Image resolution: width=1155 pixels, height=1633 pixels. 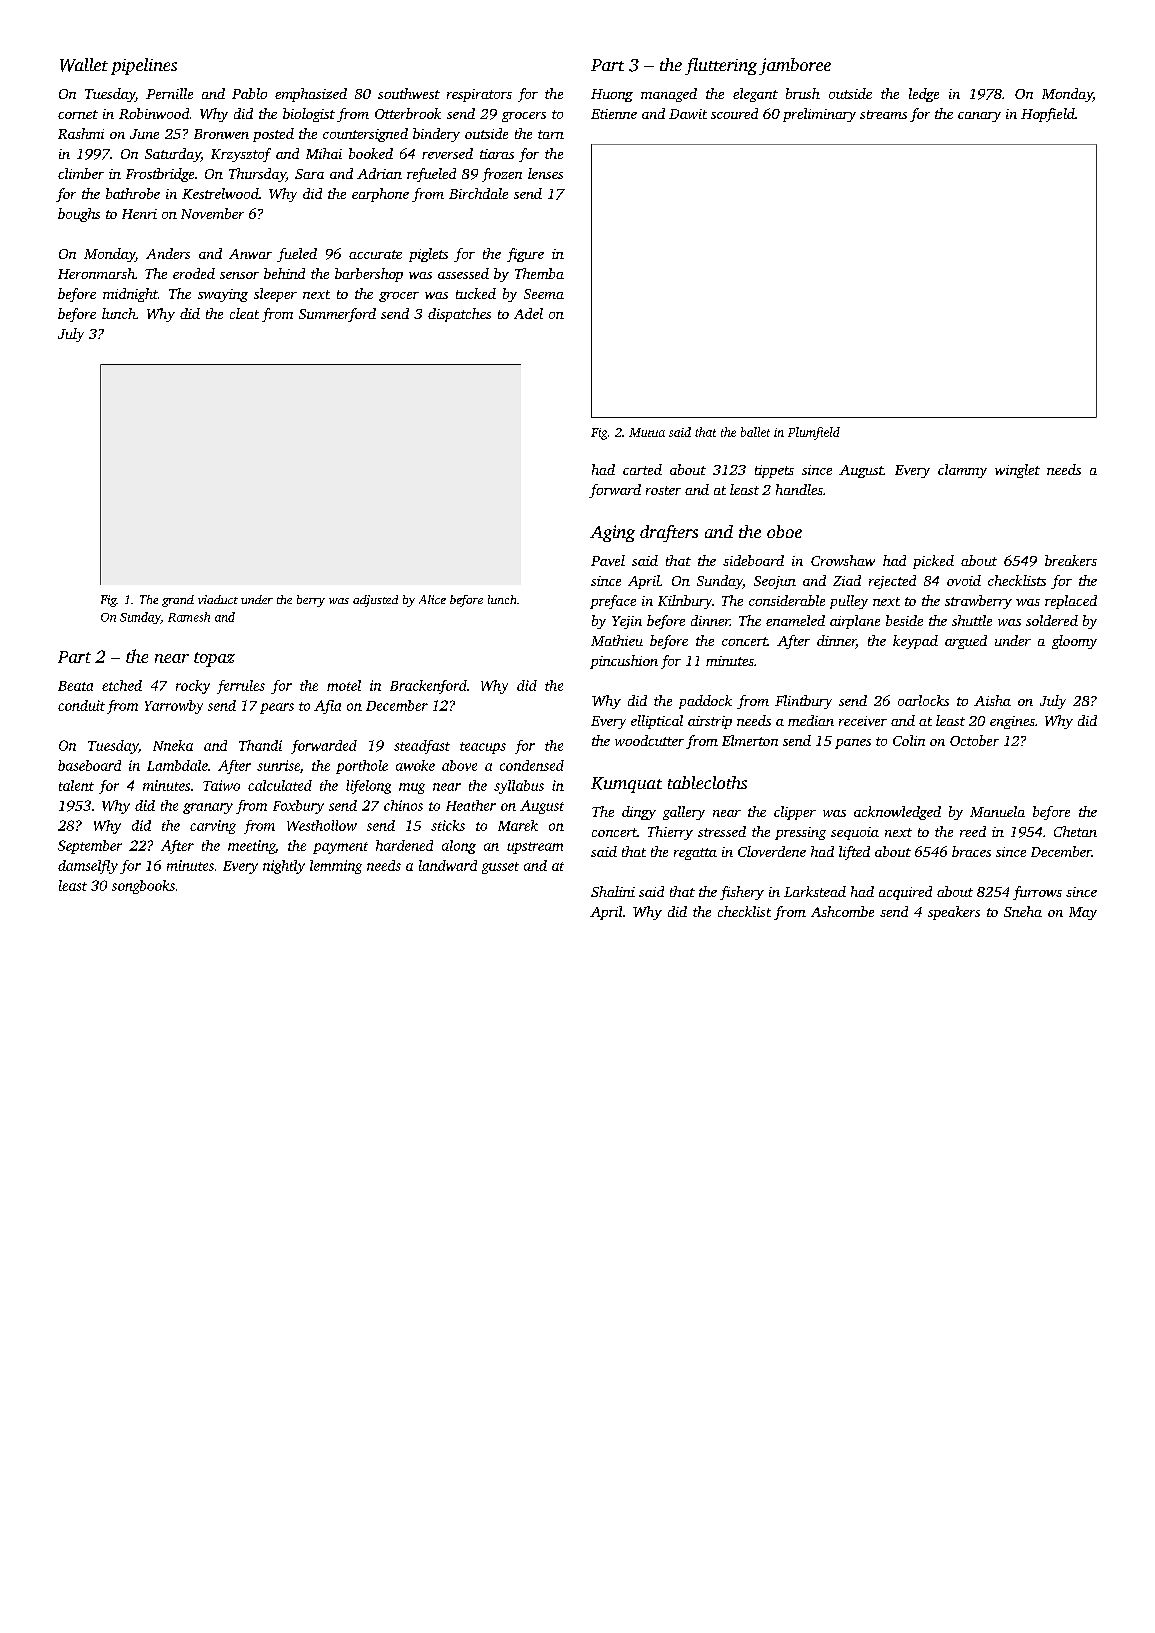 I want to click on viaduct, so click(x=218, y=599).
